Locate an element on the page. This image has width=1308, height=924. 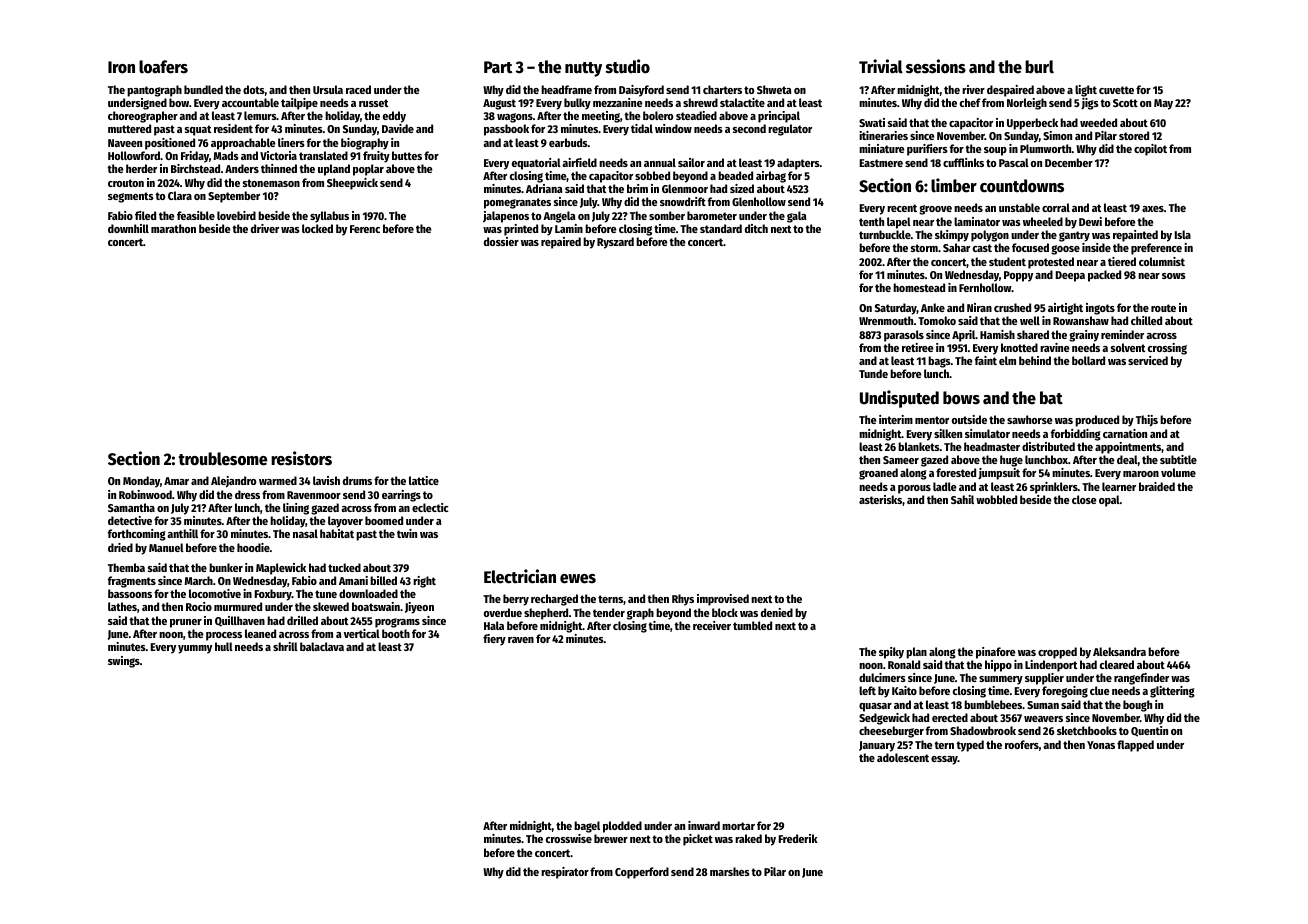
respirator is located at coordinates (565, 873).
